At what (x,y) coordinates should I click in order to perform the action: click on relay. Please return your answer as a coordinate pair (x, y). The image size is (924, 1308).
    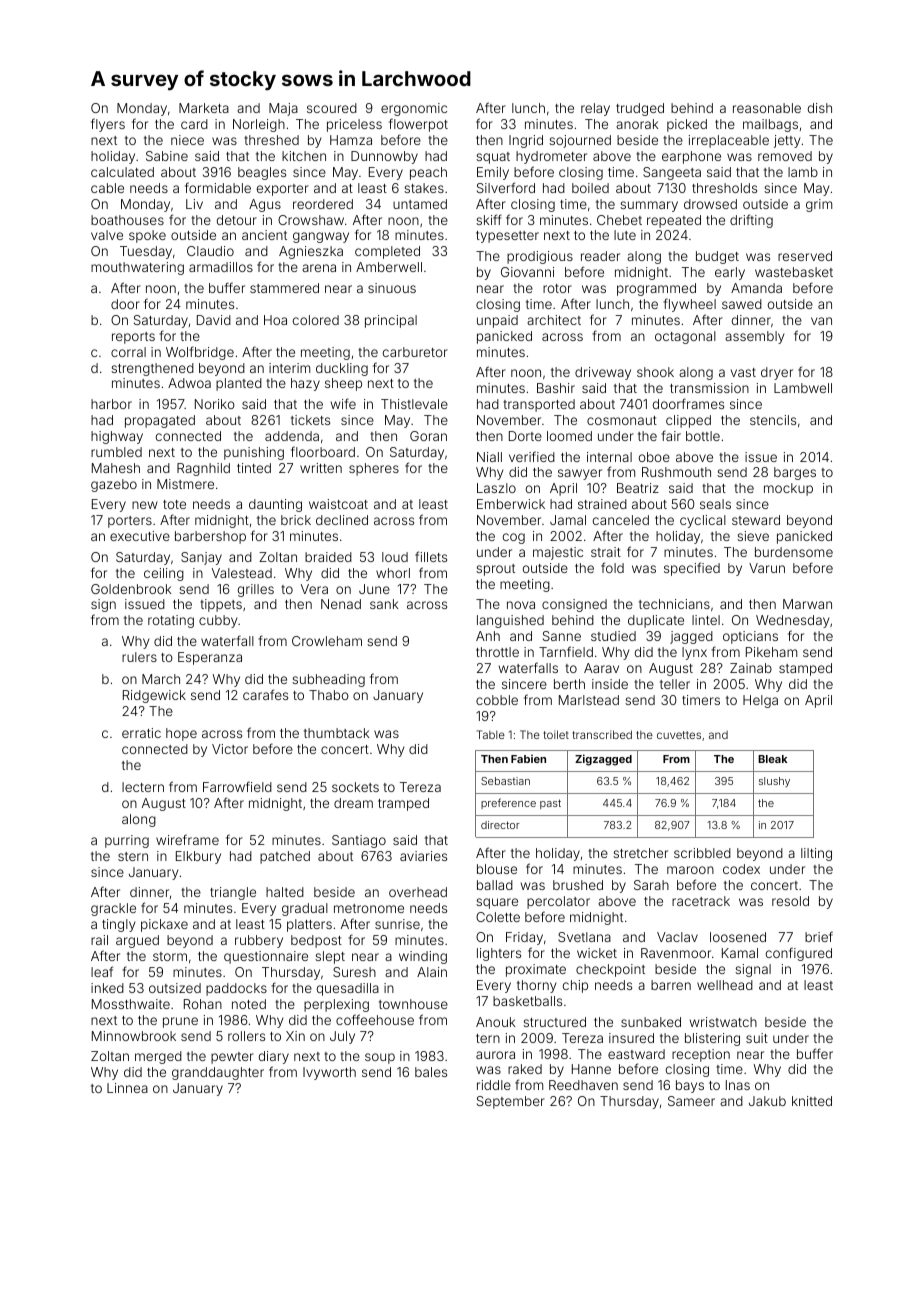
    Looking at the image, I should click on (595, 109).
